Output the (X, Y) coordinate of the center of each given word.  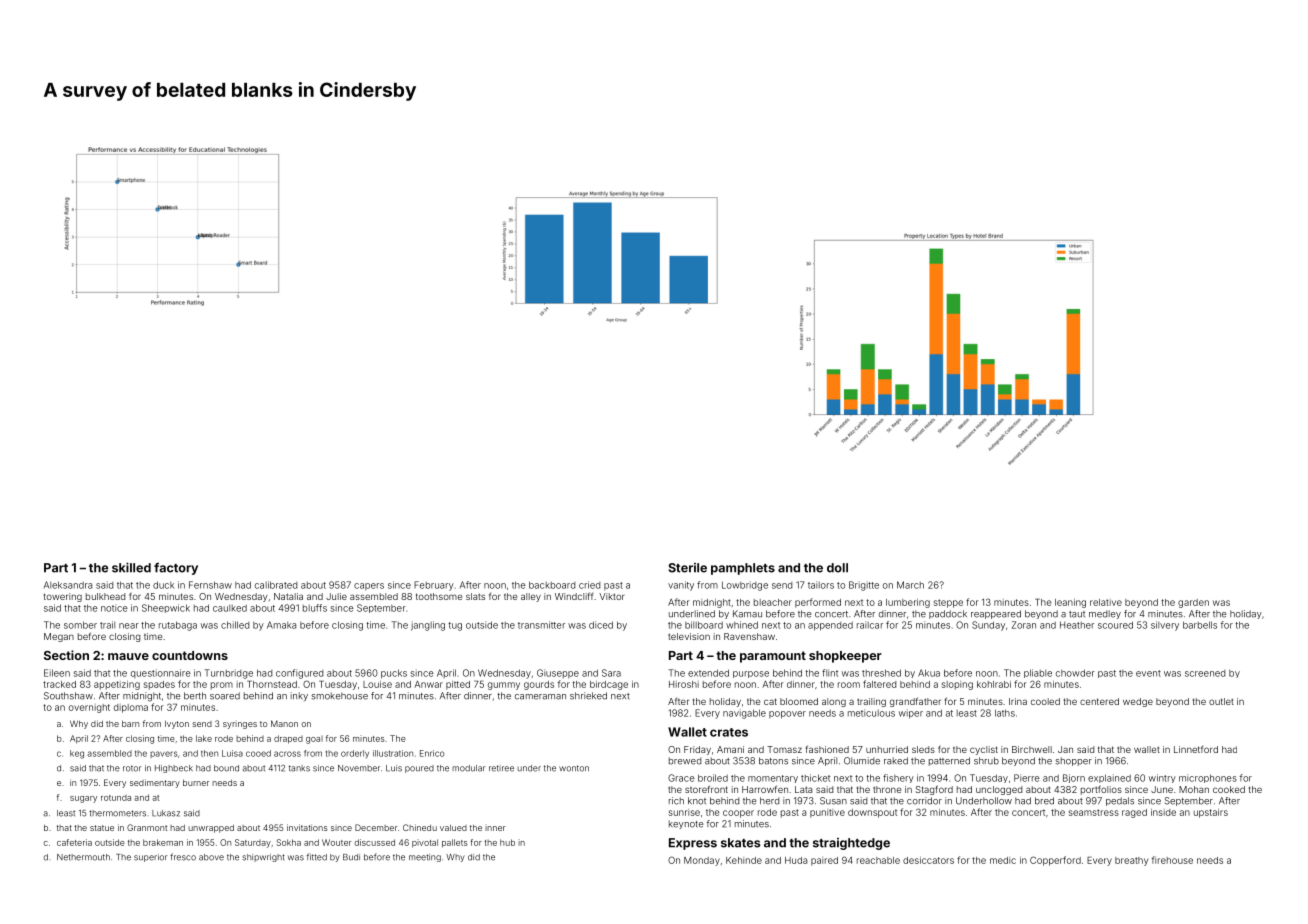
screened (1205, 673)
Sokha (288, 842)
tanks (299, 768)
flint (830, 673)
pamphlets (743, 569)
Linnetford (1196, 749)
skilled (131, 567)
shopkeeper (845, 657)
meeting (425, 858)
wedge (1138, 702)
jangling (428, 626)
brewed (685, 761)
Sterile (687, 568)
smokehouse (340, 696)
